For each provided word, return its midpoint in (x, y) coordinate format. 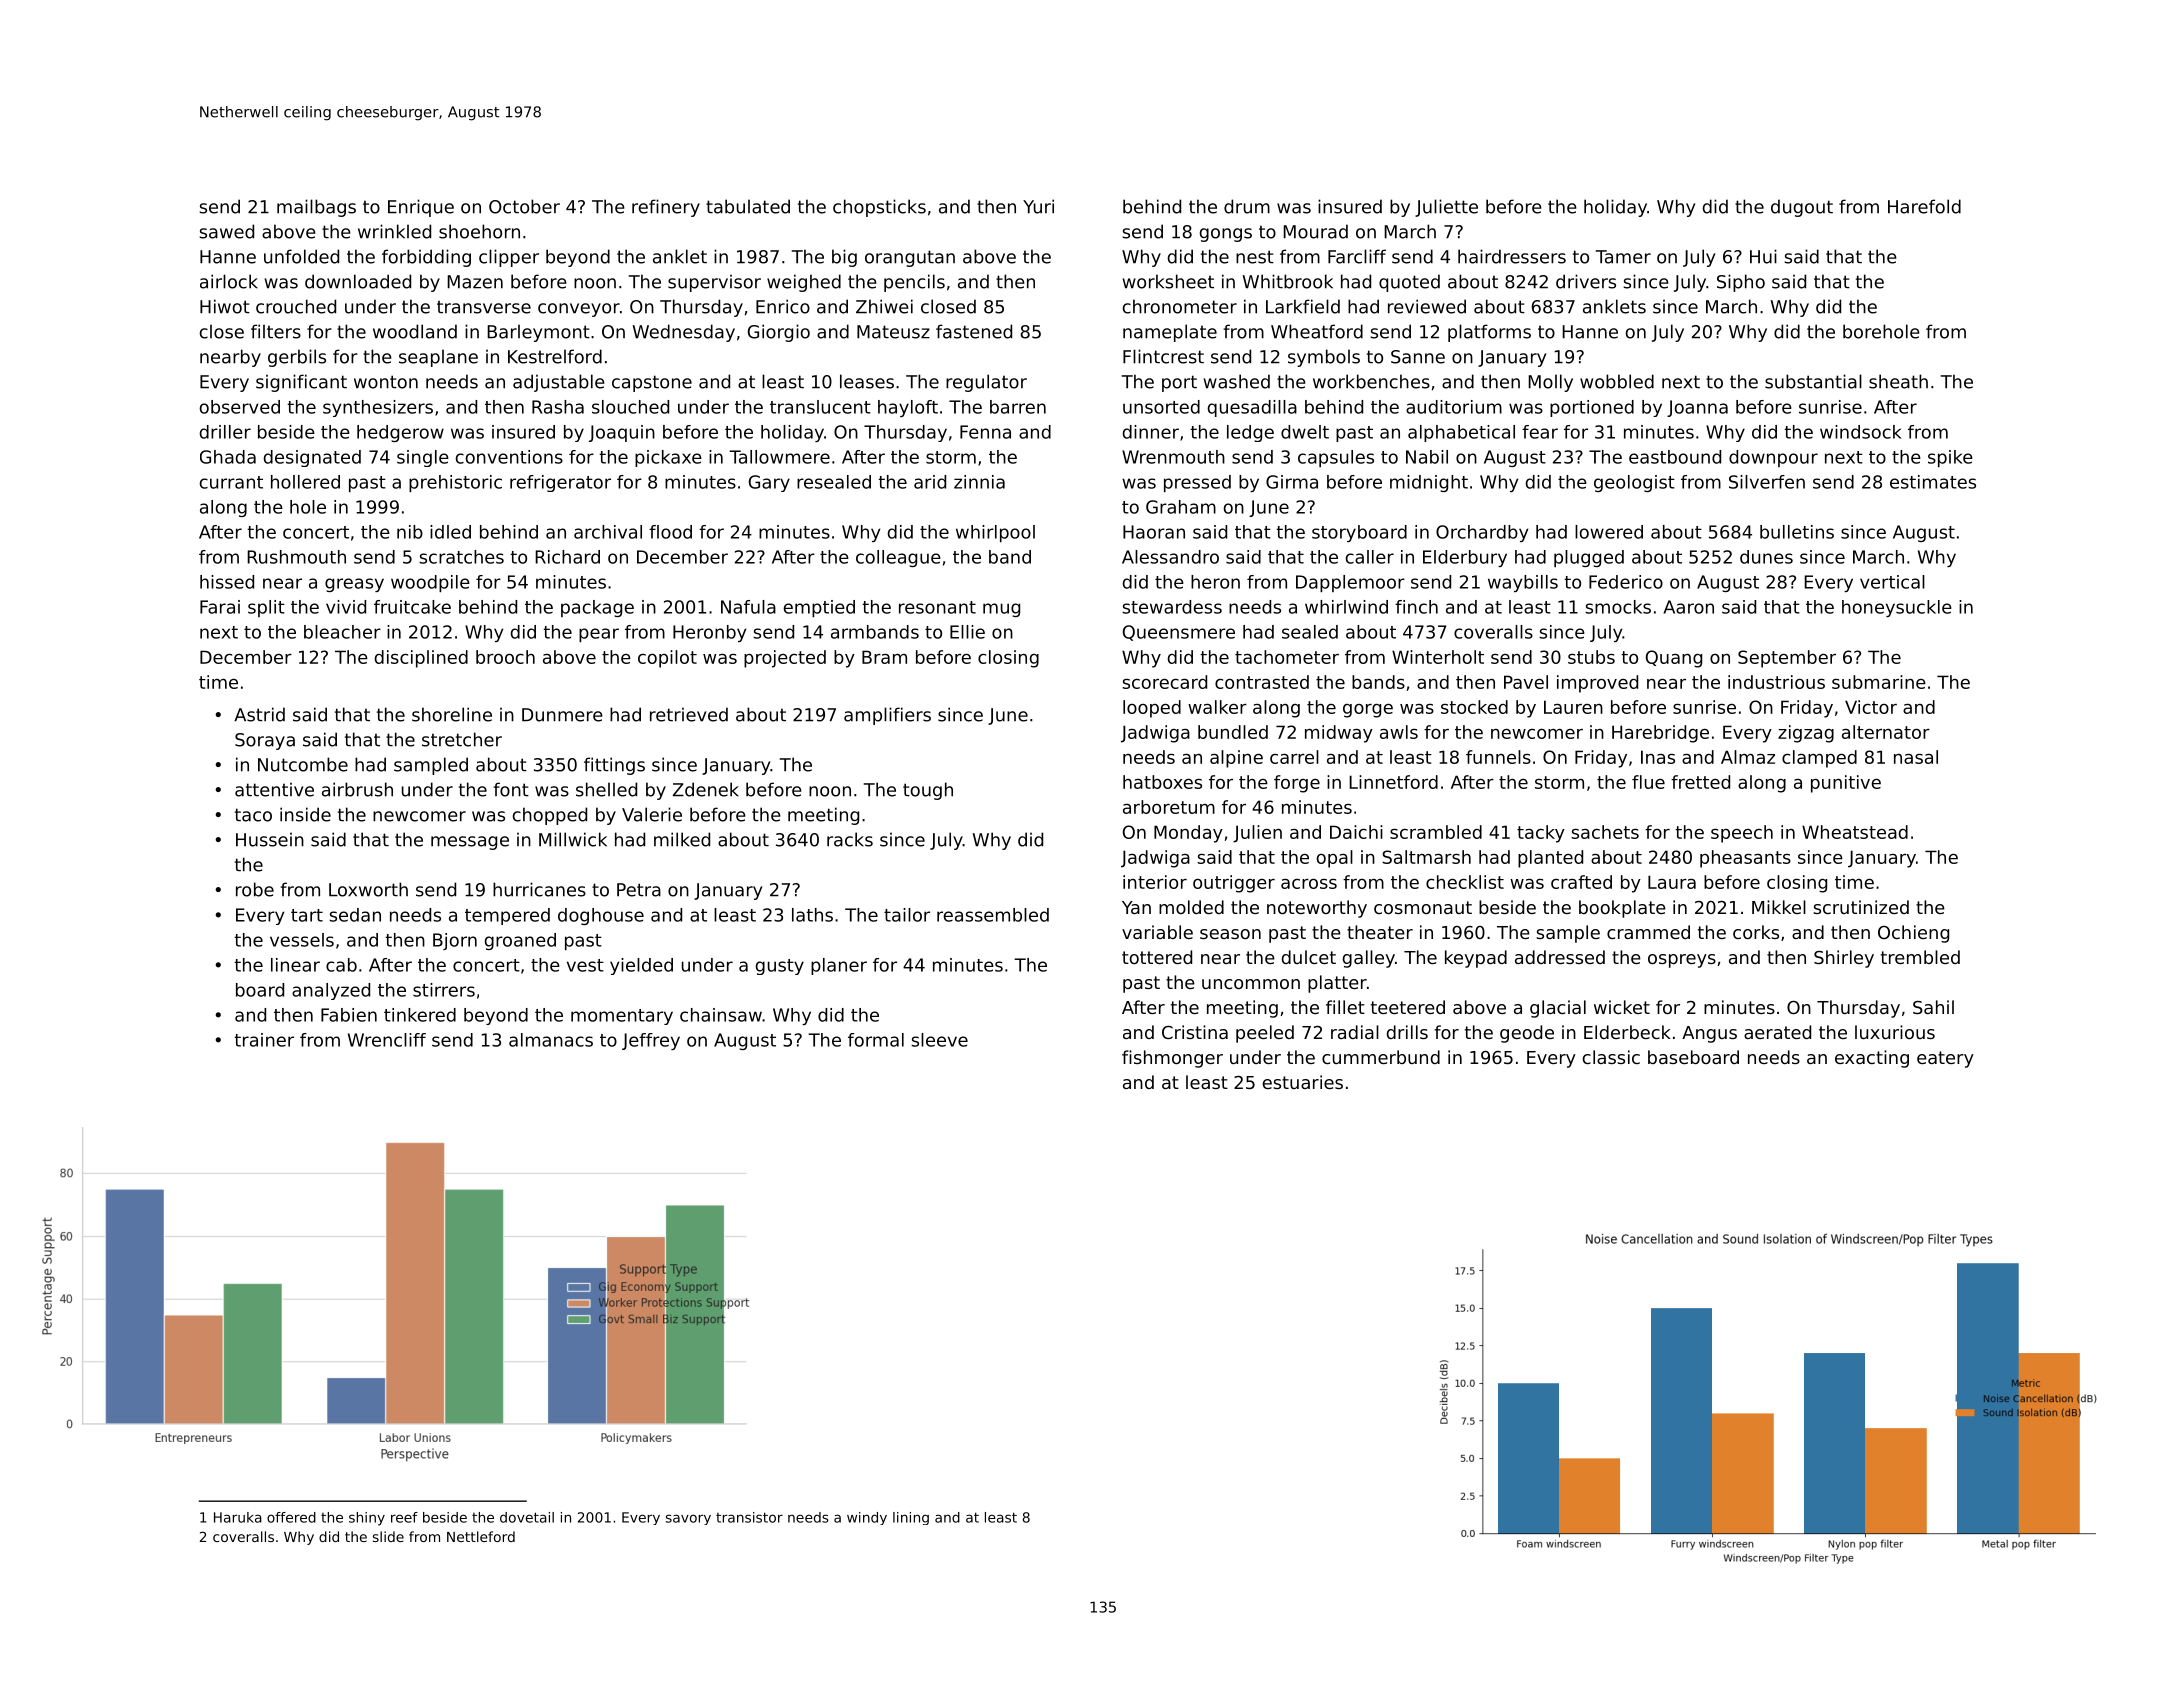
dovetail (527, 1517)
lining (911, 1518)
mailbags (316, 208)
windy (867, 1518)
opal (1335, 859)
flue (1648, 782)
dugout (1802, 208)
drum (1247, 206)
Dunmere (562, 715)
